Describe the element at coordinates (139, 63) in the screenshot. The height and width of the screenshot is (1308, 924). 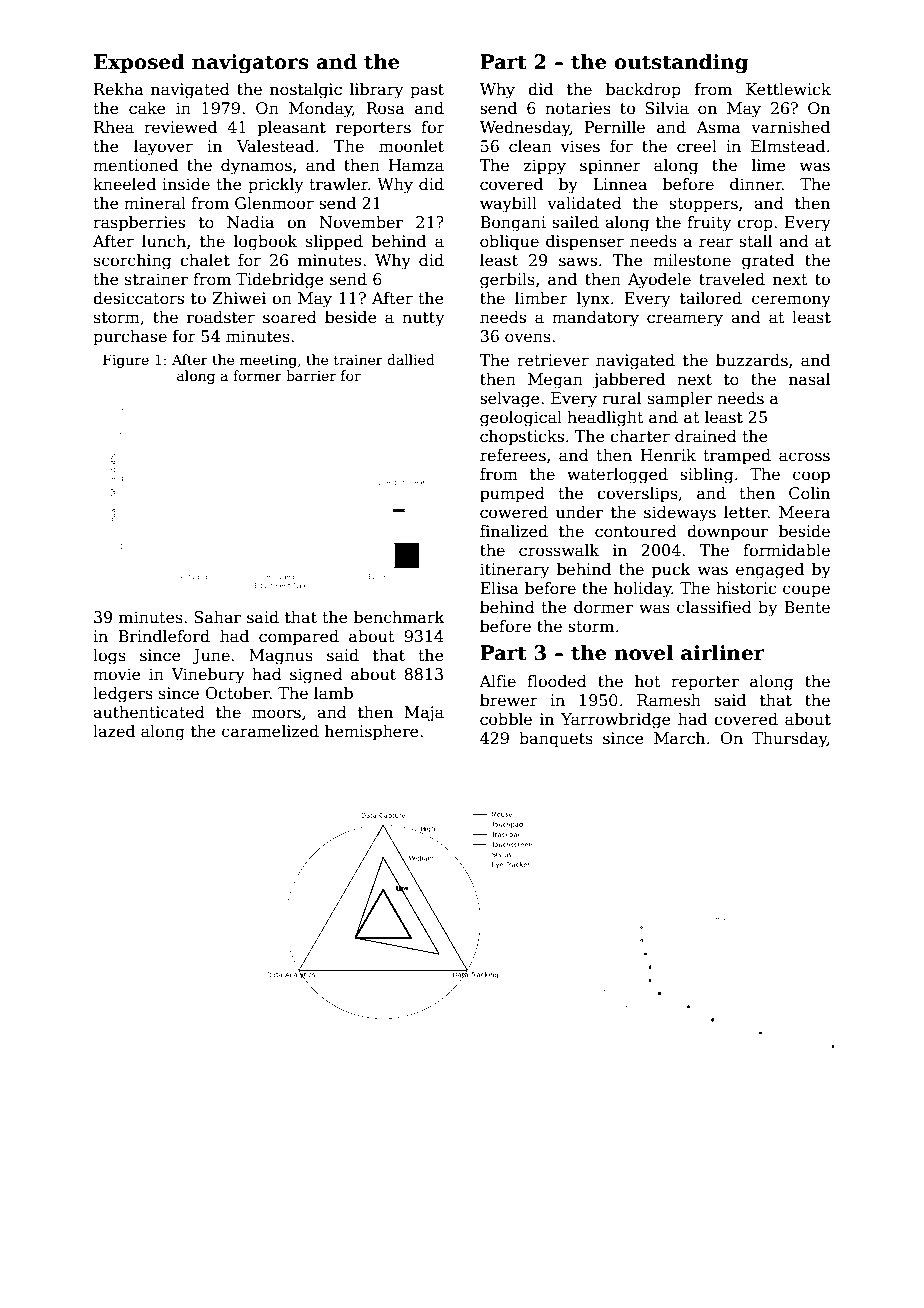
I see `Exposed` at that location.
